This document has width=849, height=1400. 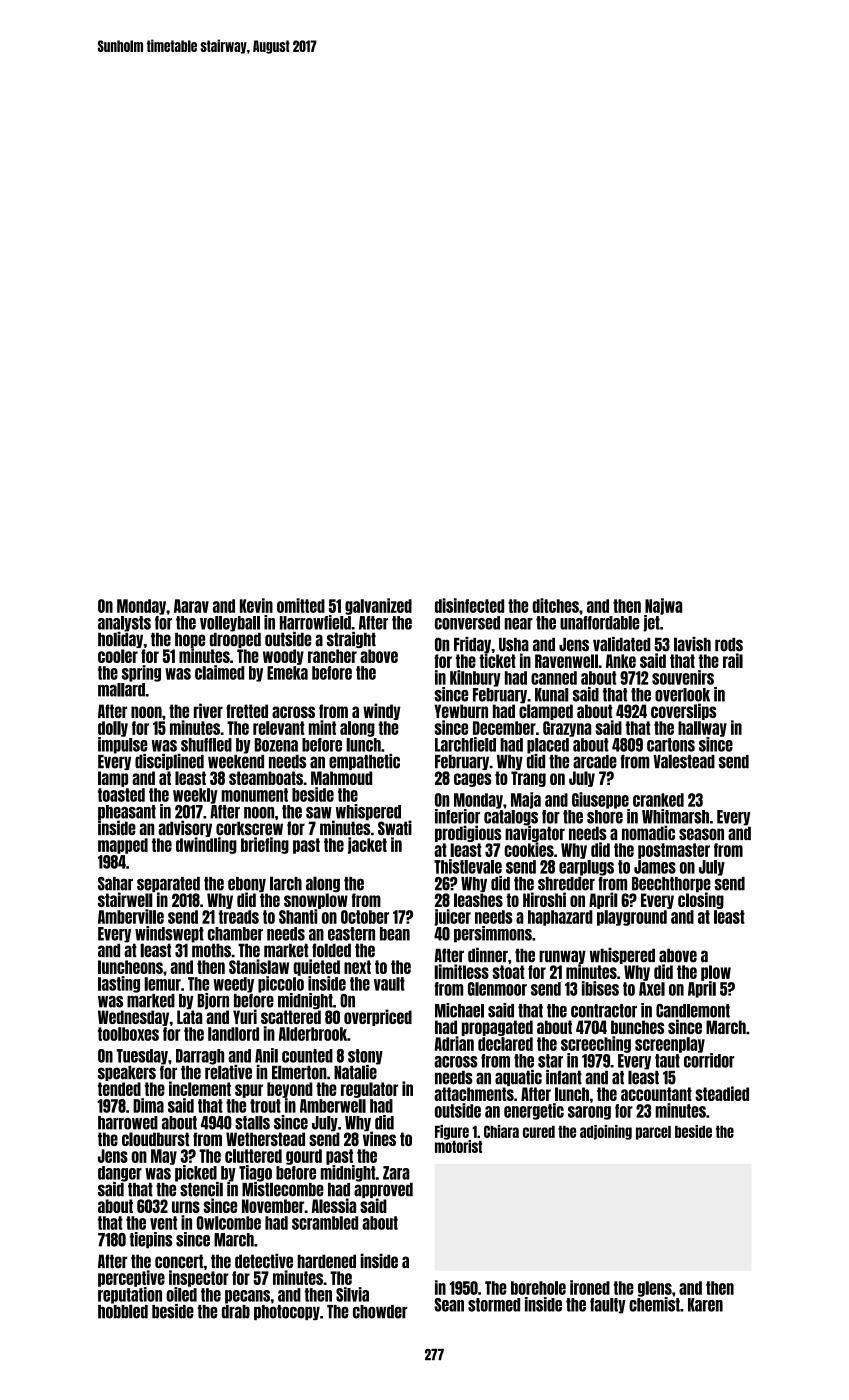 I want to click on season, so click(x=701, y=834).
